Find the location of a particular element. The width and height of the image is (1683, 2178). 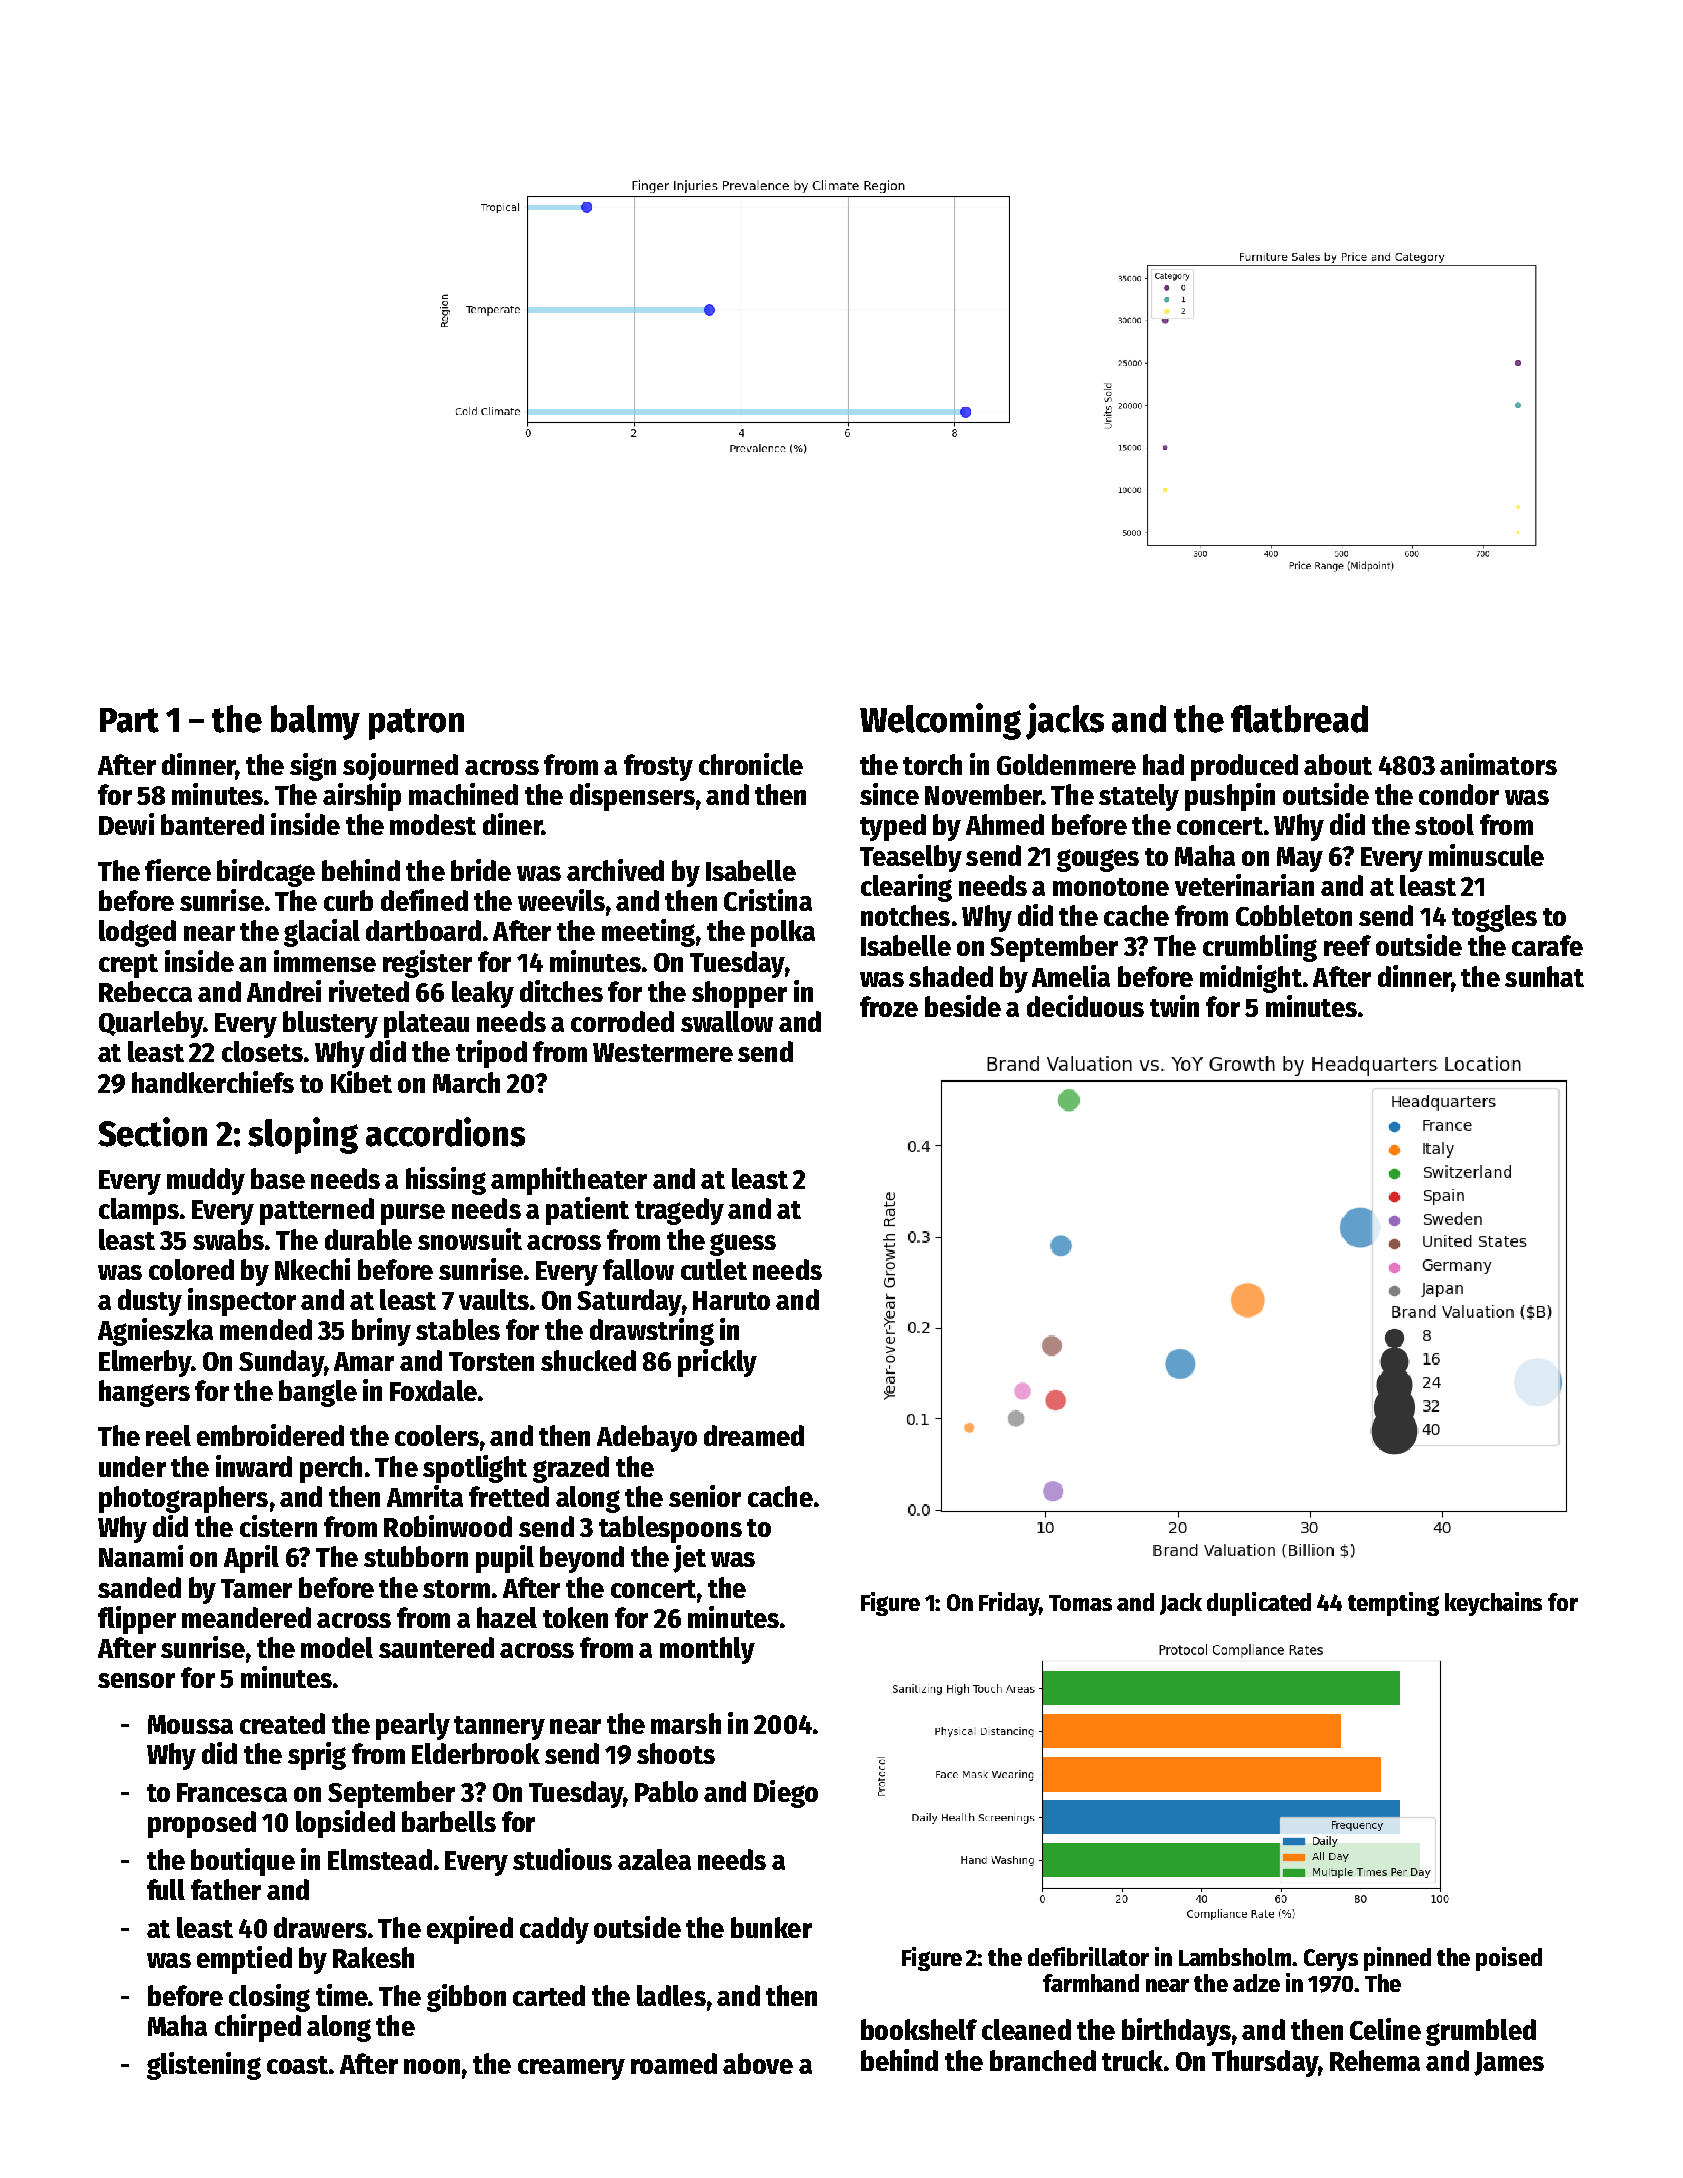

flatbread is located at coordinates (1299, 719).
